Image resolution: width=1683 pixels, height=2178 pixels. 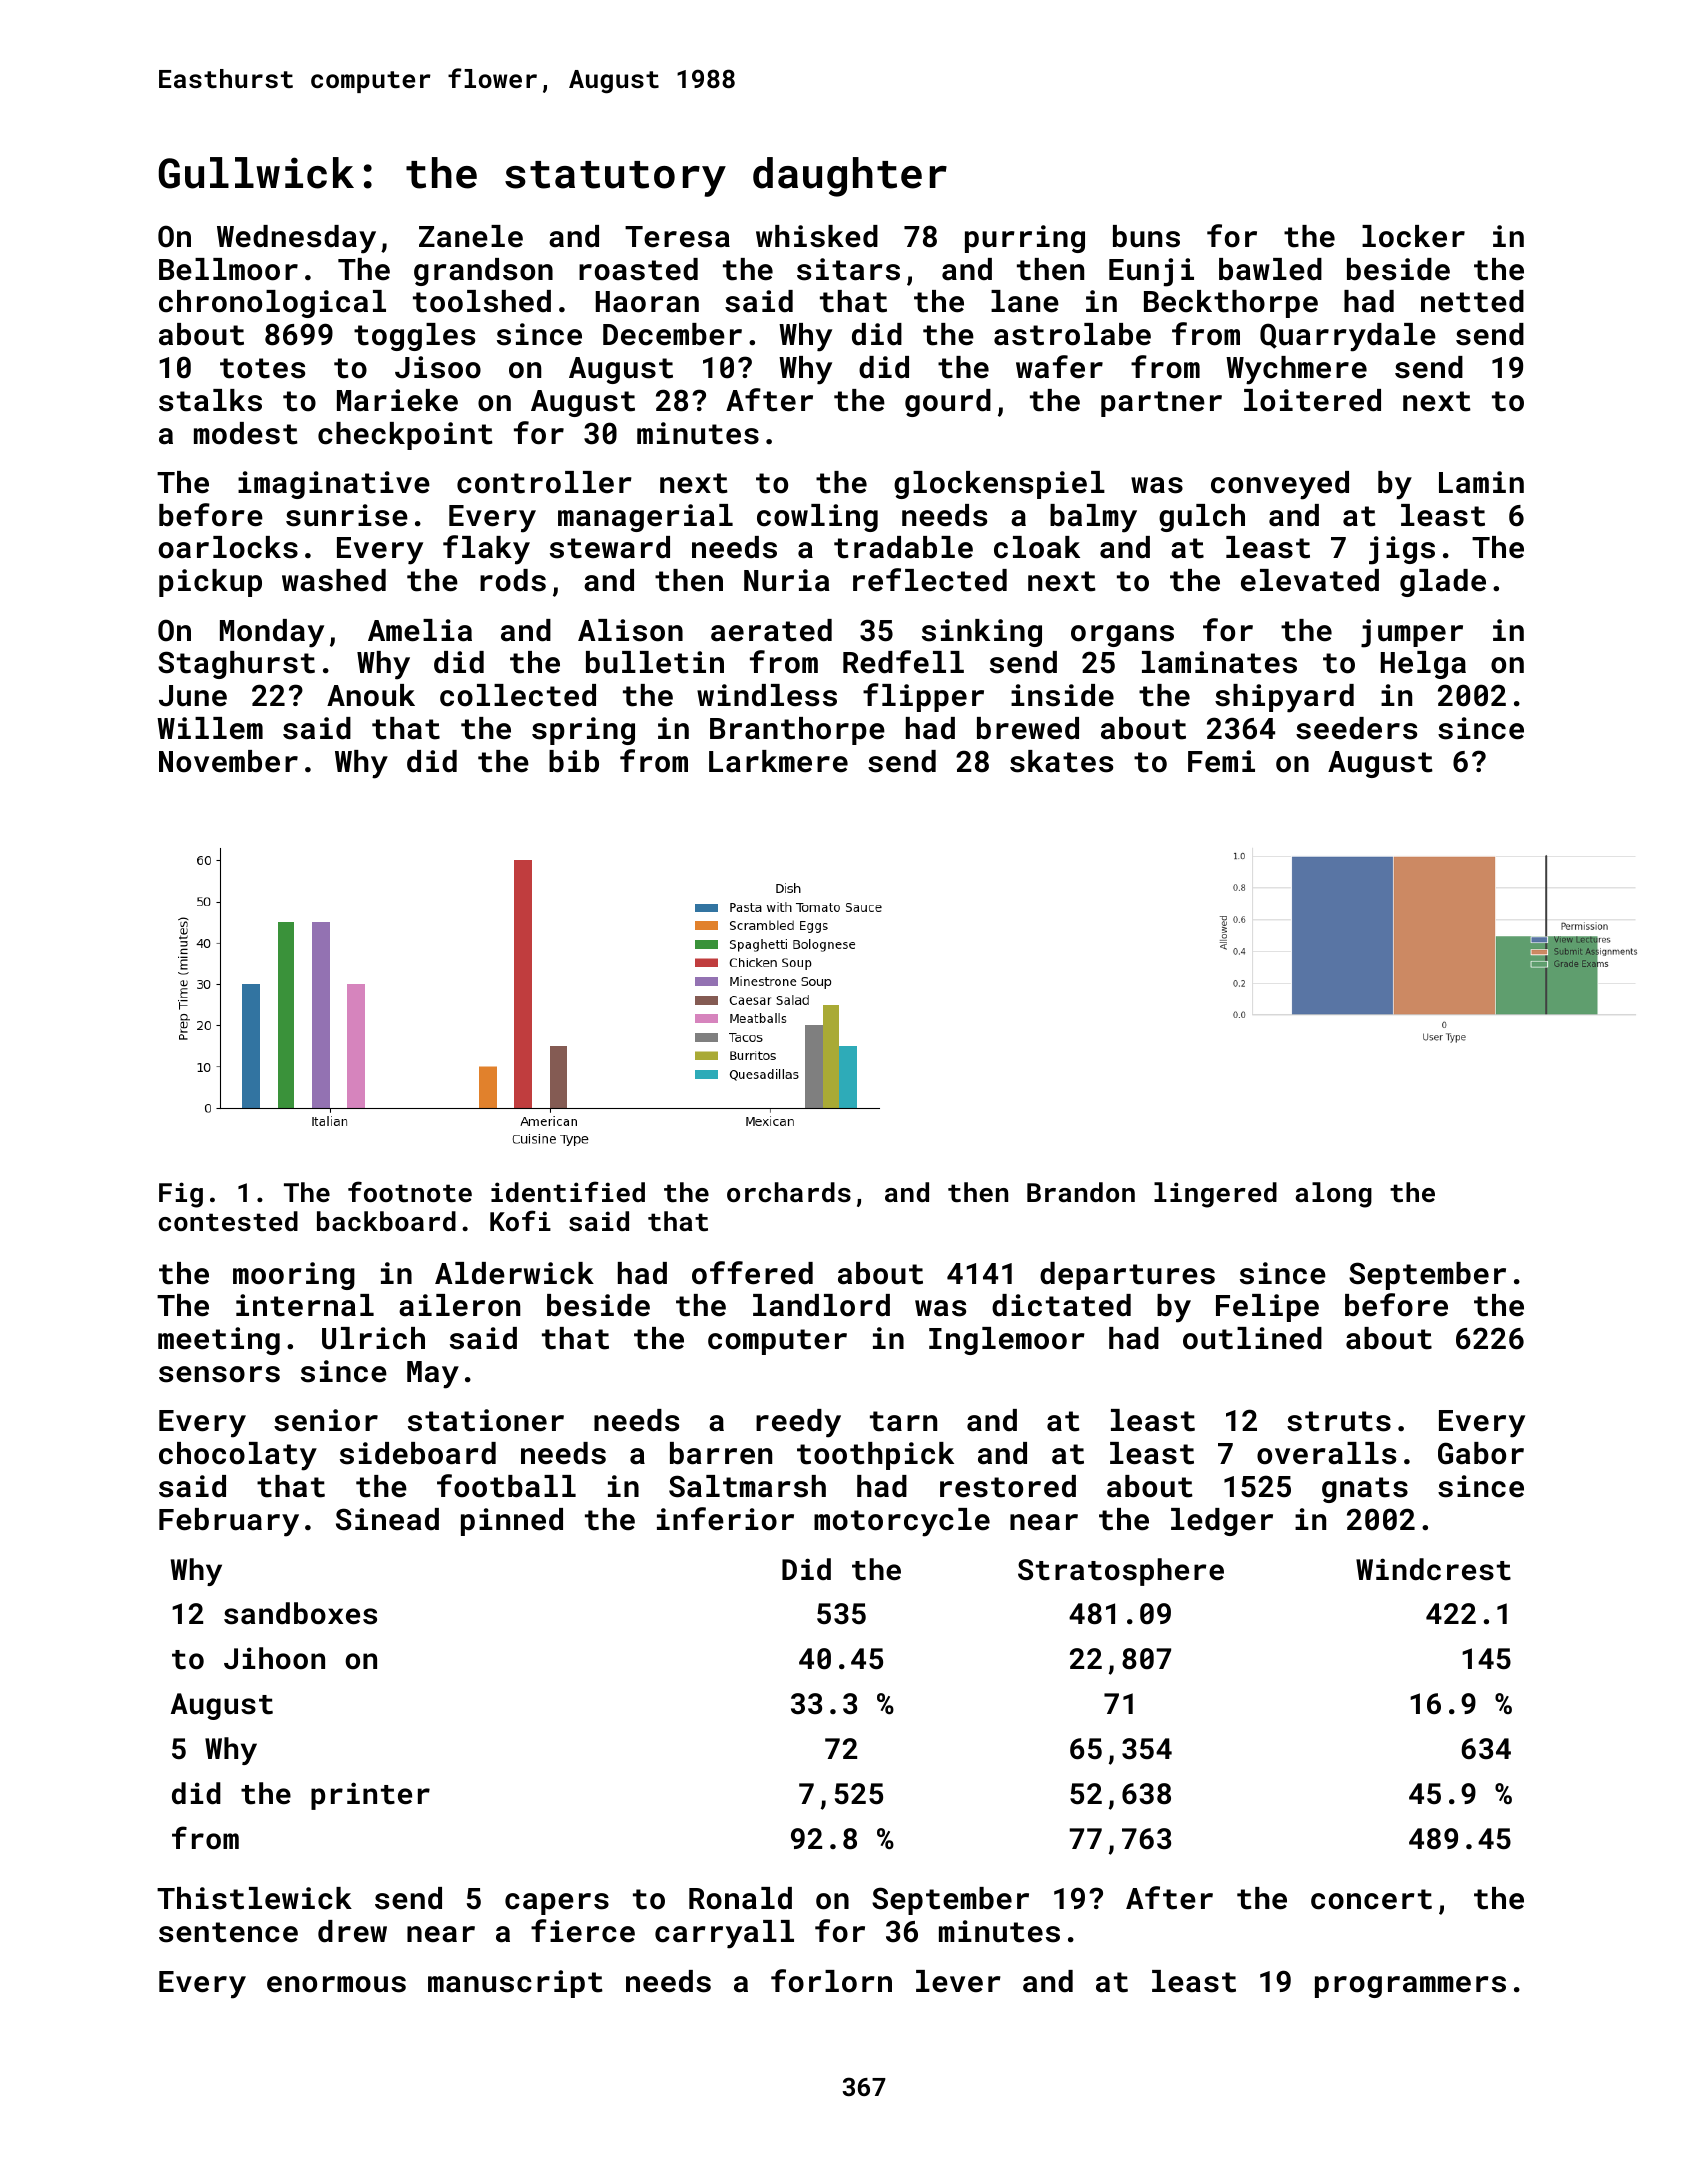 I want to click on lingered, so click(x=1215, y=1195).
